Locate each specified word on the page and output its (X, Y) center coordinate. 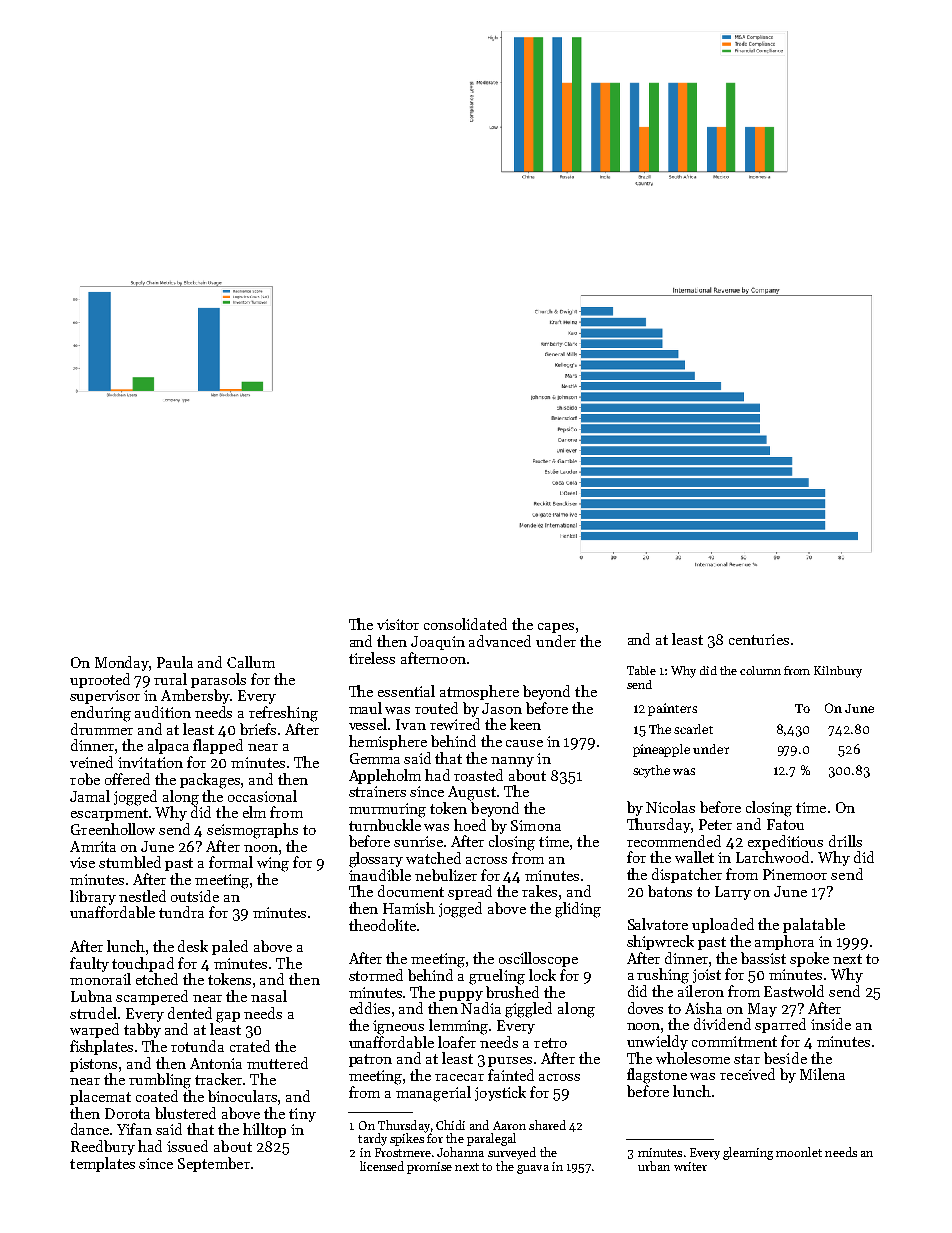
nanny (512, 762)
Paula (175, 662)
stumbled (130, 862)
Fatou (785, 824)
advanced (500, 641)
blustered (185, 1113)
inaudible (380, 875)
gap (228, 1017)
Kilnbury (838, 672)
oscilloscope (538, 959)
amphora (784, 942)
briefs (258, 729)
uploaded (723, 925)
